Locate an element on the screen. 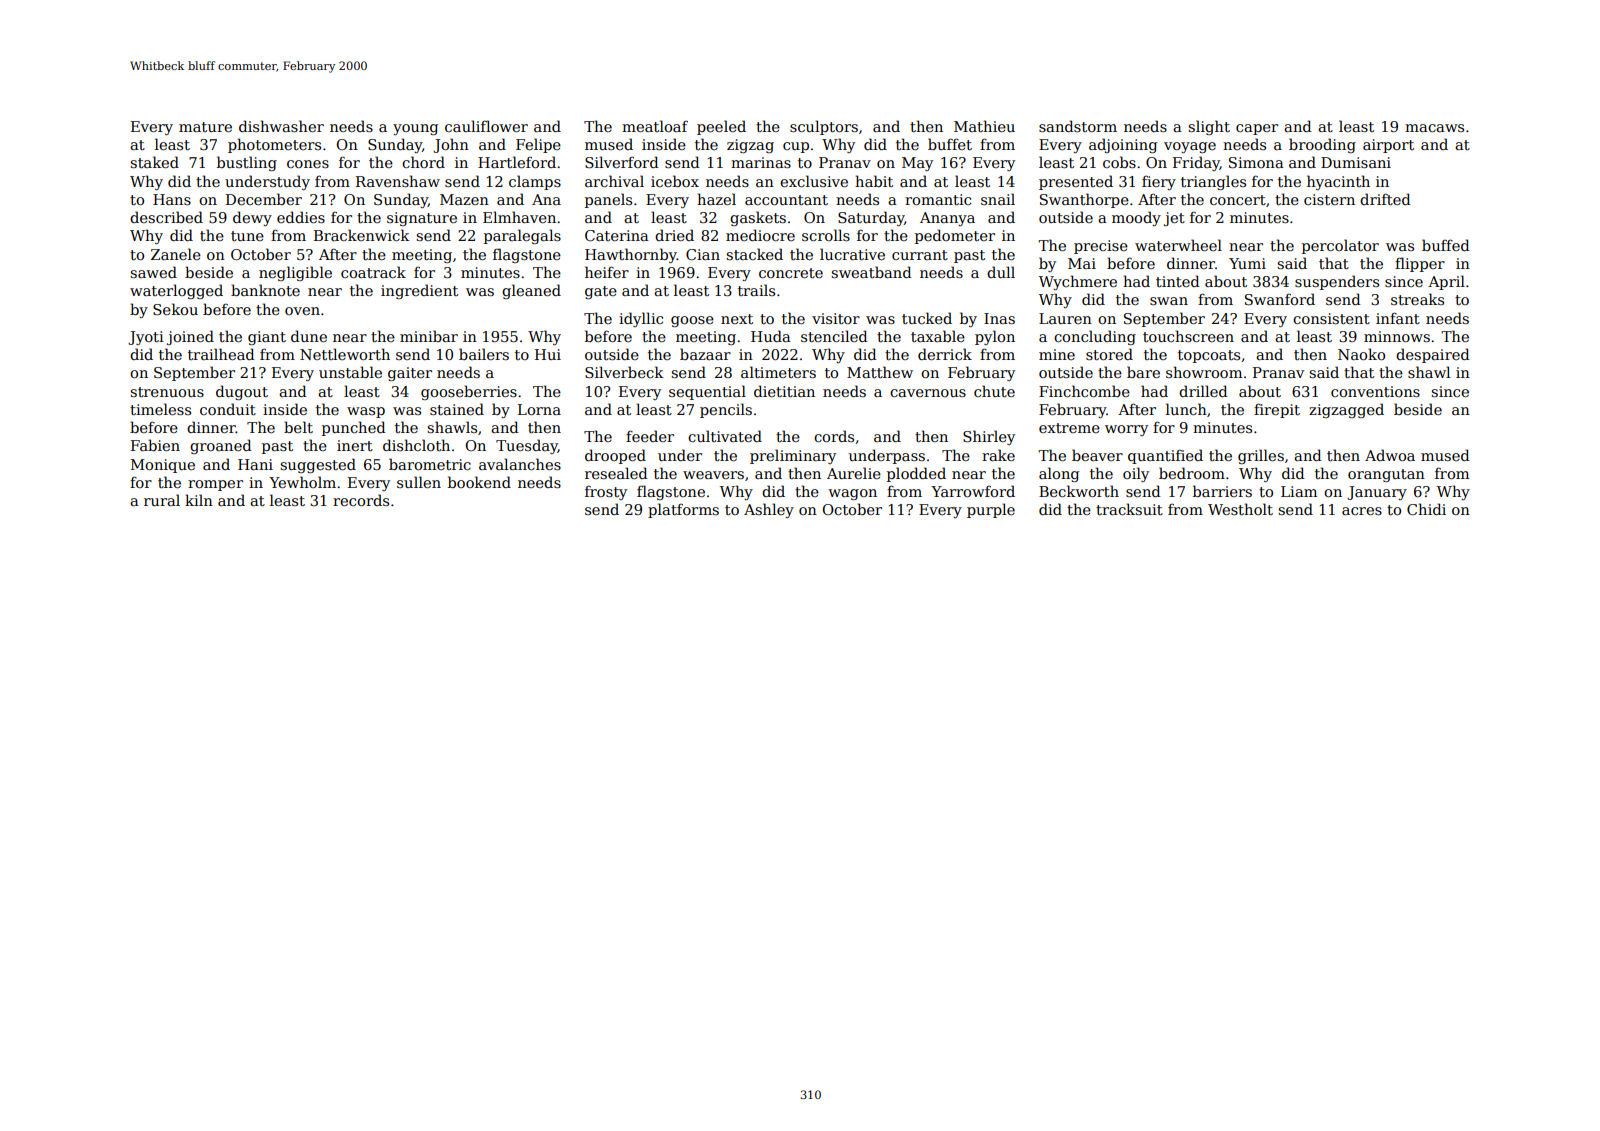  sullen is located at coordinates (419, 482).
